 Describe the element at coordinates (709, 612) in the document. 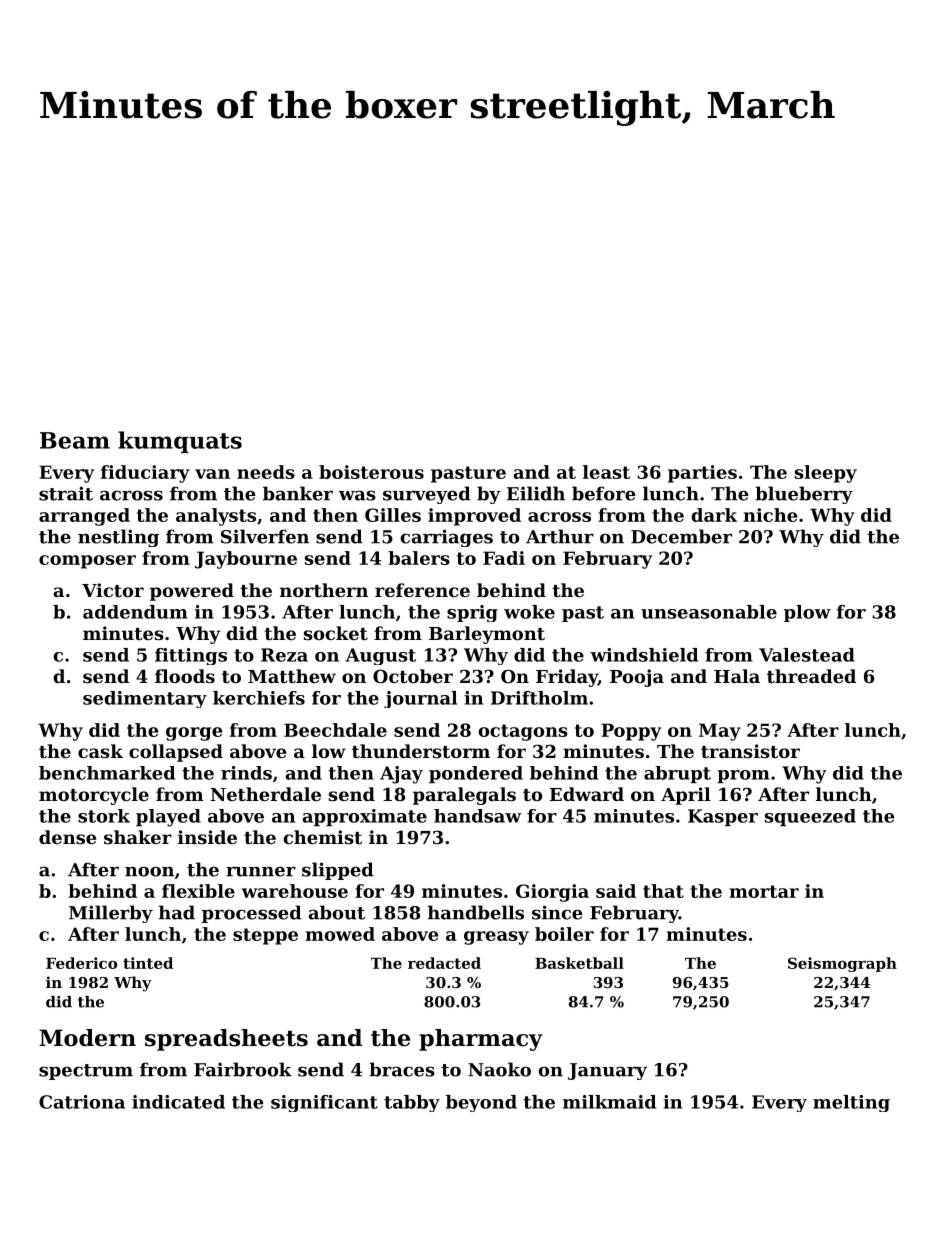

I see `unseasonable` at that location.
